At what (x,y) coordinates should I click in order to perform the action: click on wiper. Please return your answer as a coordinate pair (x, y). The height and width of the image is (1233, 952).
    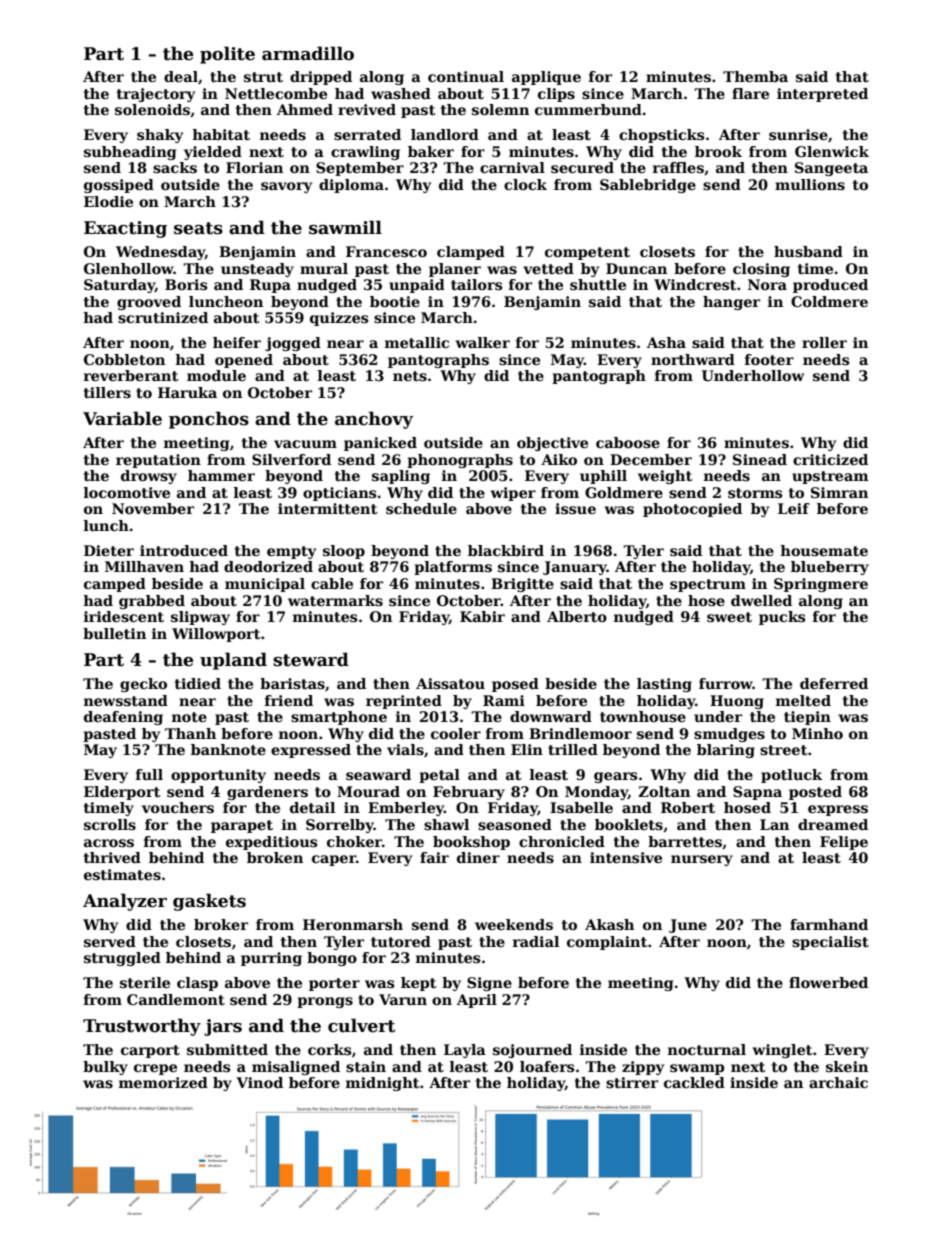
    Looking at the image, I should click on (513, 494).
